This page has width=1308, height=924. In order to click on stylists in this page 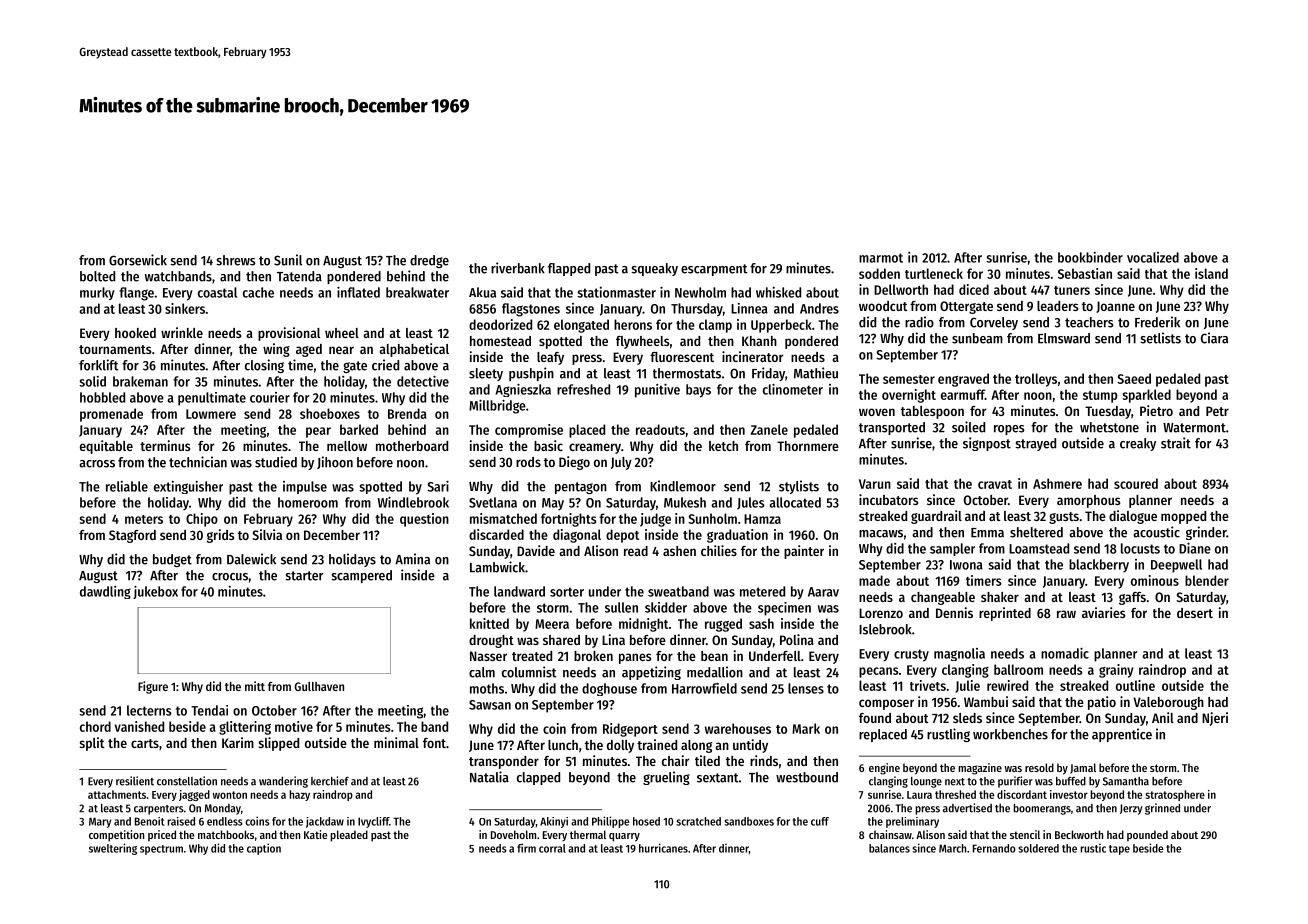, I will do `click(799, 487)`.
